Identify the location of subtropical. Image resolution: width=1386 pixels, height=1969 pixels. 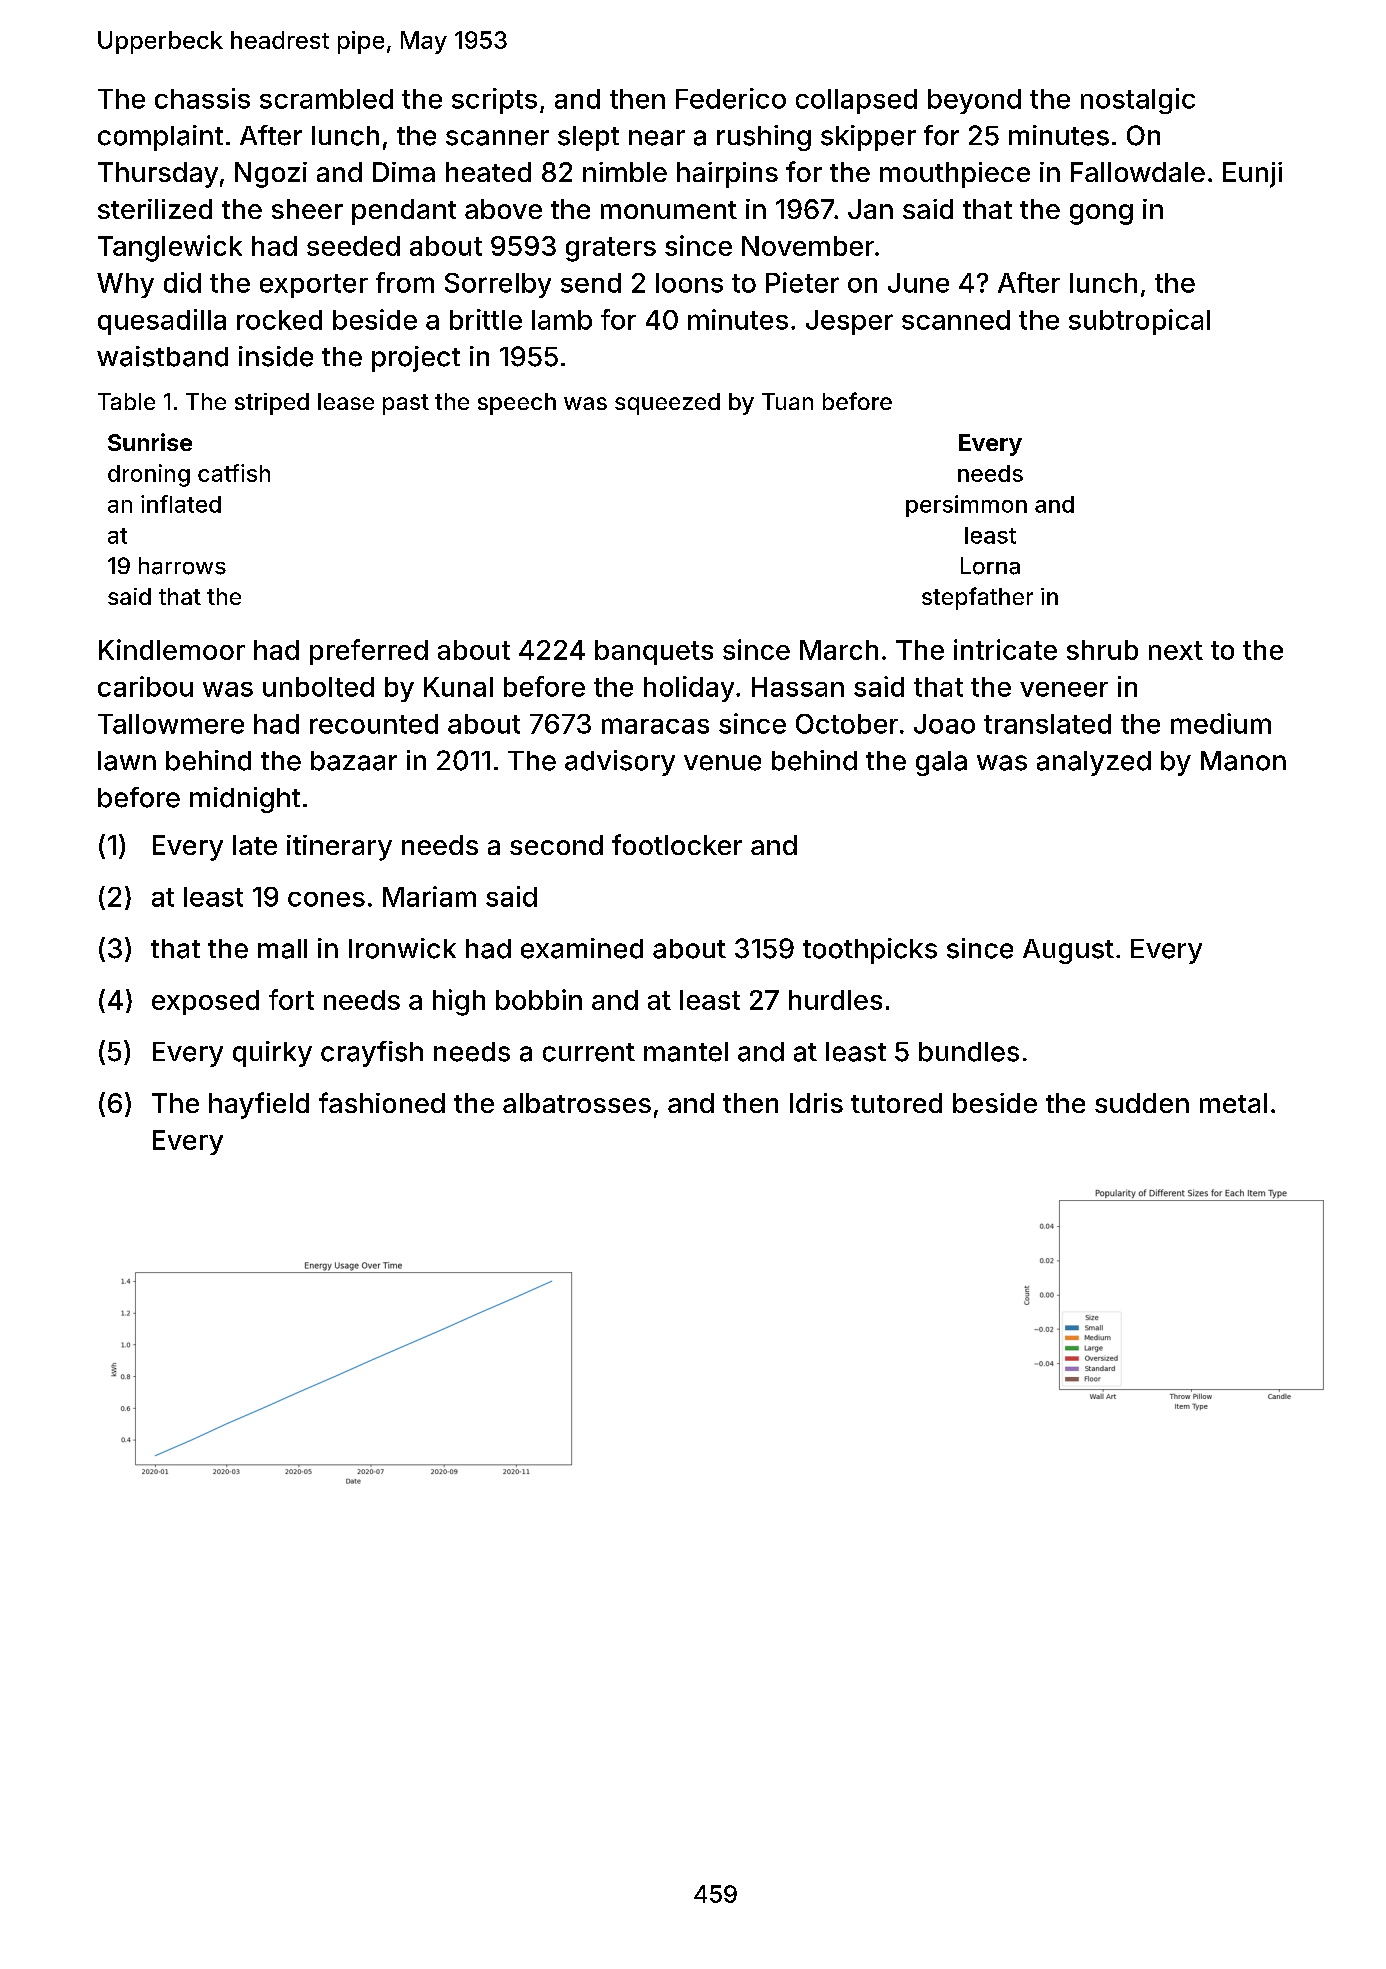
(1139, 322).
